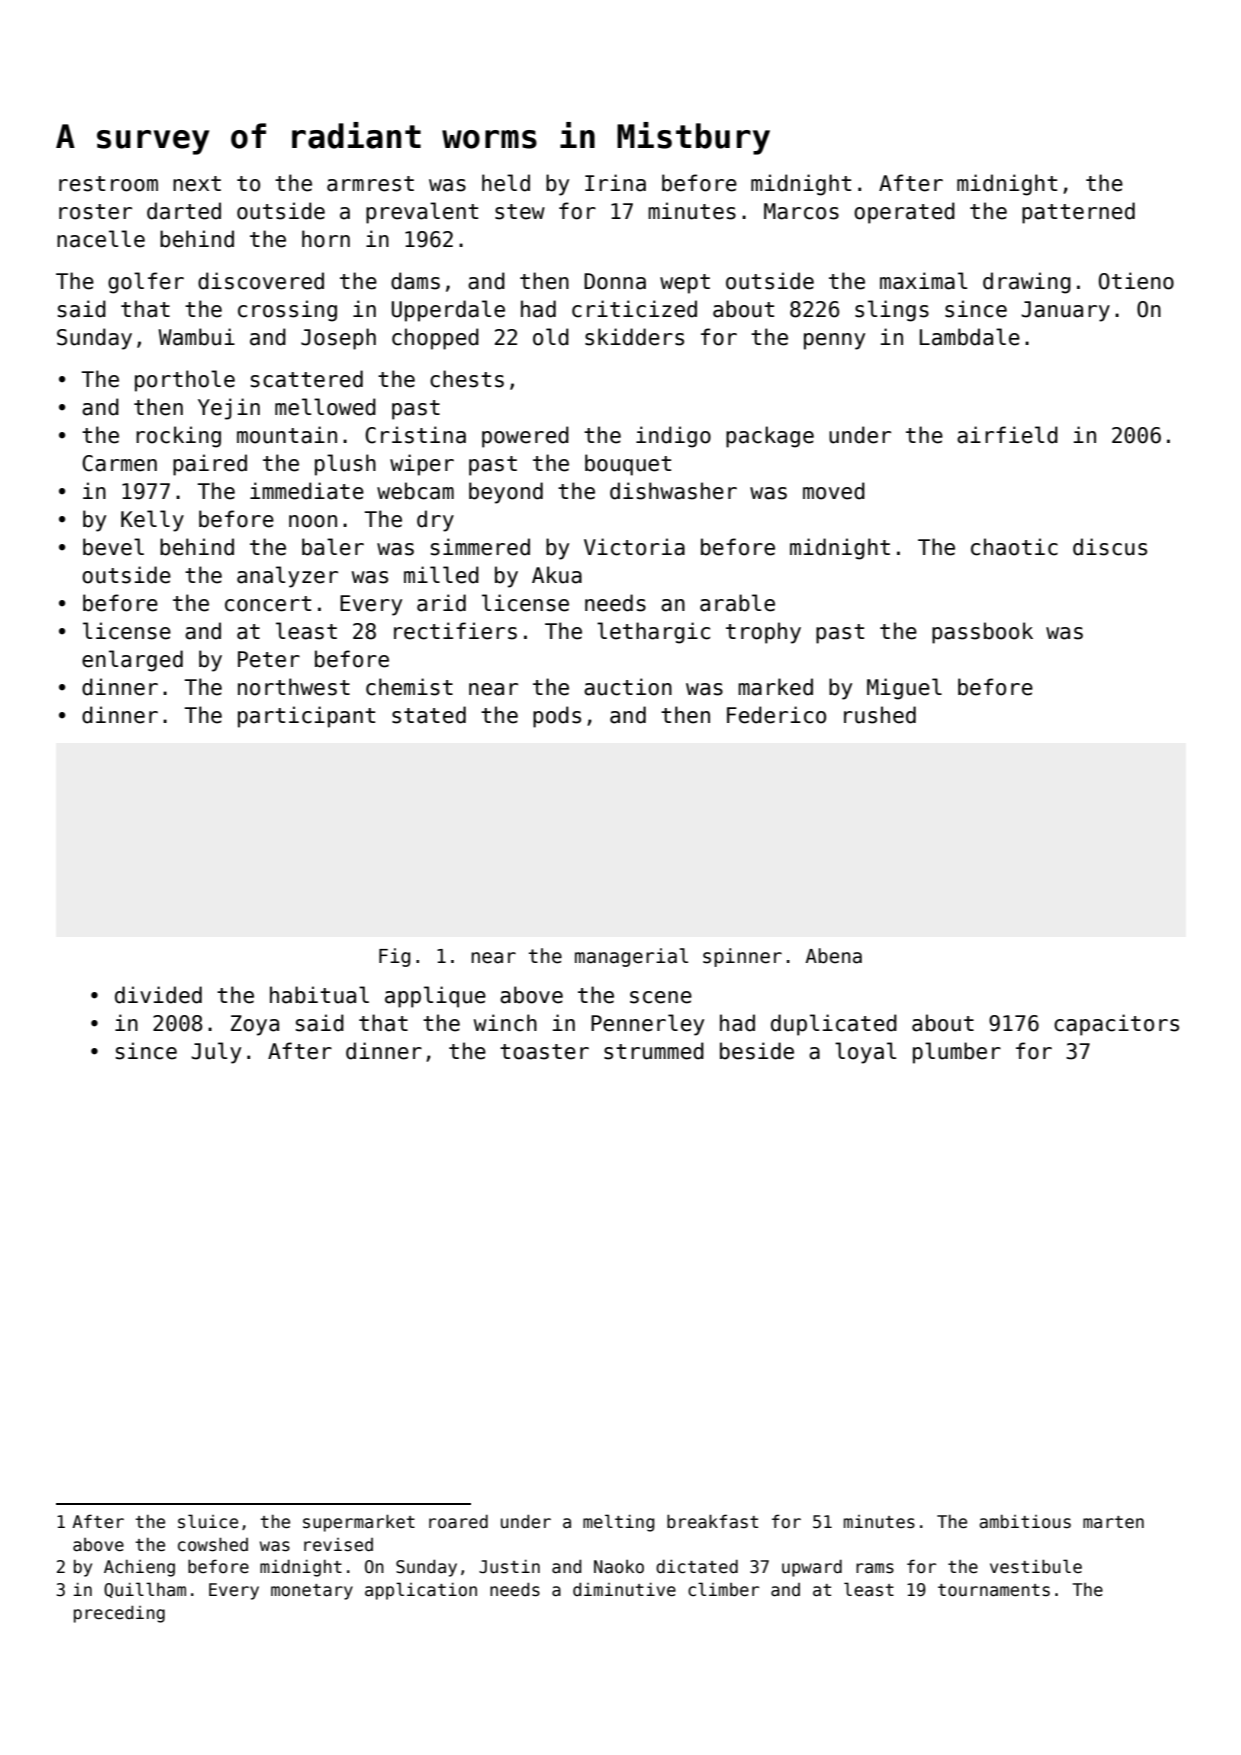  What do you see at coordinates (338, 339) in the page?
I see `Joseph` at bounding box center [338, 339].
